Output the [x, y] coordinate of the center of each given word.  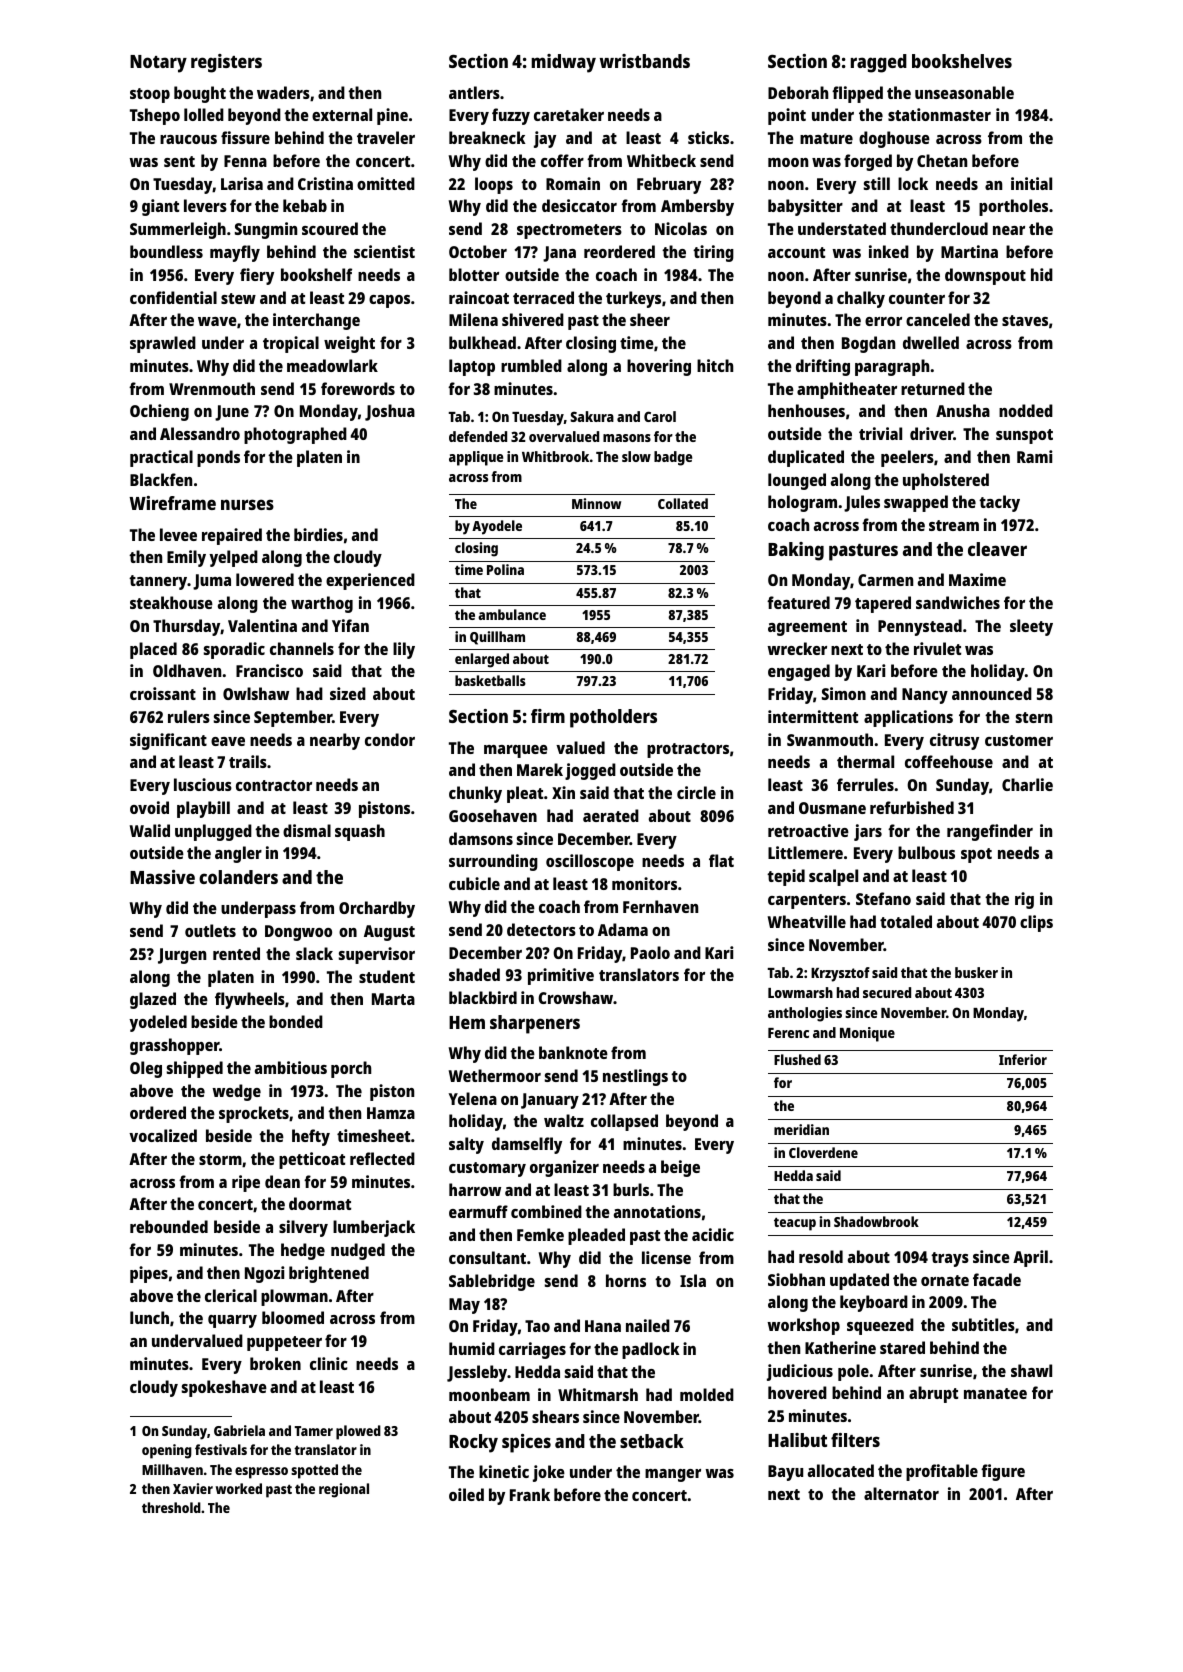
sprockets [254, 1114]
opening [167, 1451]
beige [680, 1168]
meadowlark [332, 365]
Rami [1035, 456]
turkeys [633, 299]
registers [226, 63]
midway [563, 63]
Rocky [473, 1443]
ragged [879, 63]
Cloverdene [823, 1152]
